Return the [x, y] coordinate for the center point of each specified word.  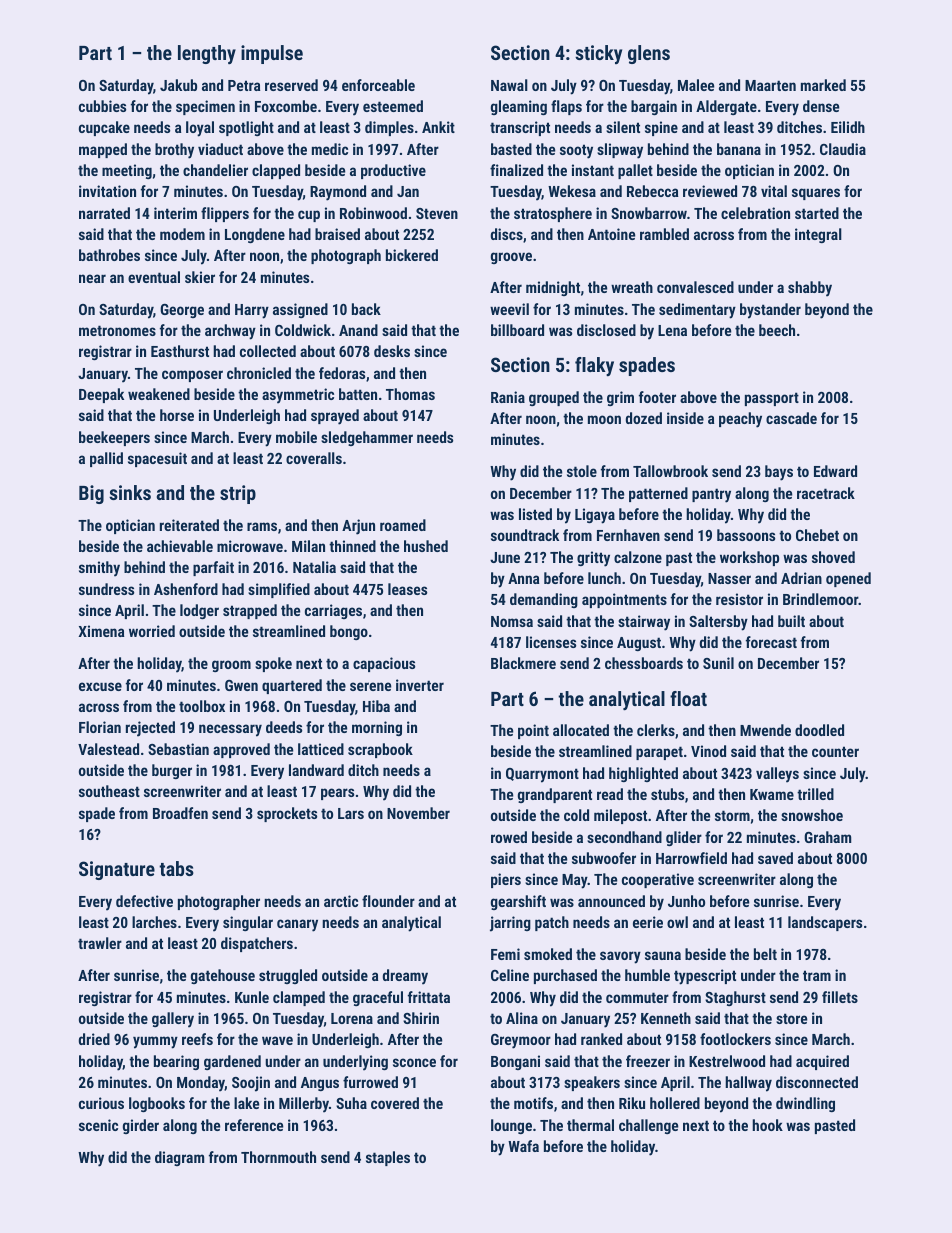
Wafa [523, 1146]
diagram [179, 1158]
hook [767, 1125]
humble [647, 975]
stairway [644, 623]
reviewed [710, 191]
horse [177, 415]
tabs [176, 868]
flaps [566, 107]
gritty [593, 559]
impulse [272, 54]
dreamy [405, 977]
